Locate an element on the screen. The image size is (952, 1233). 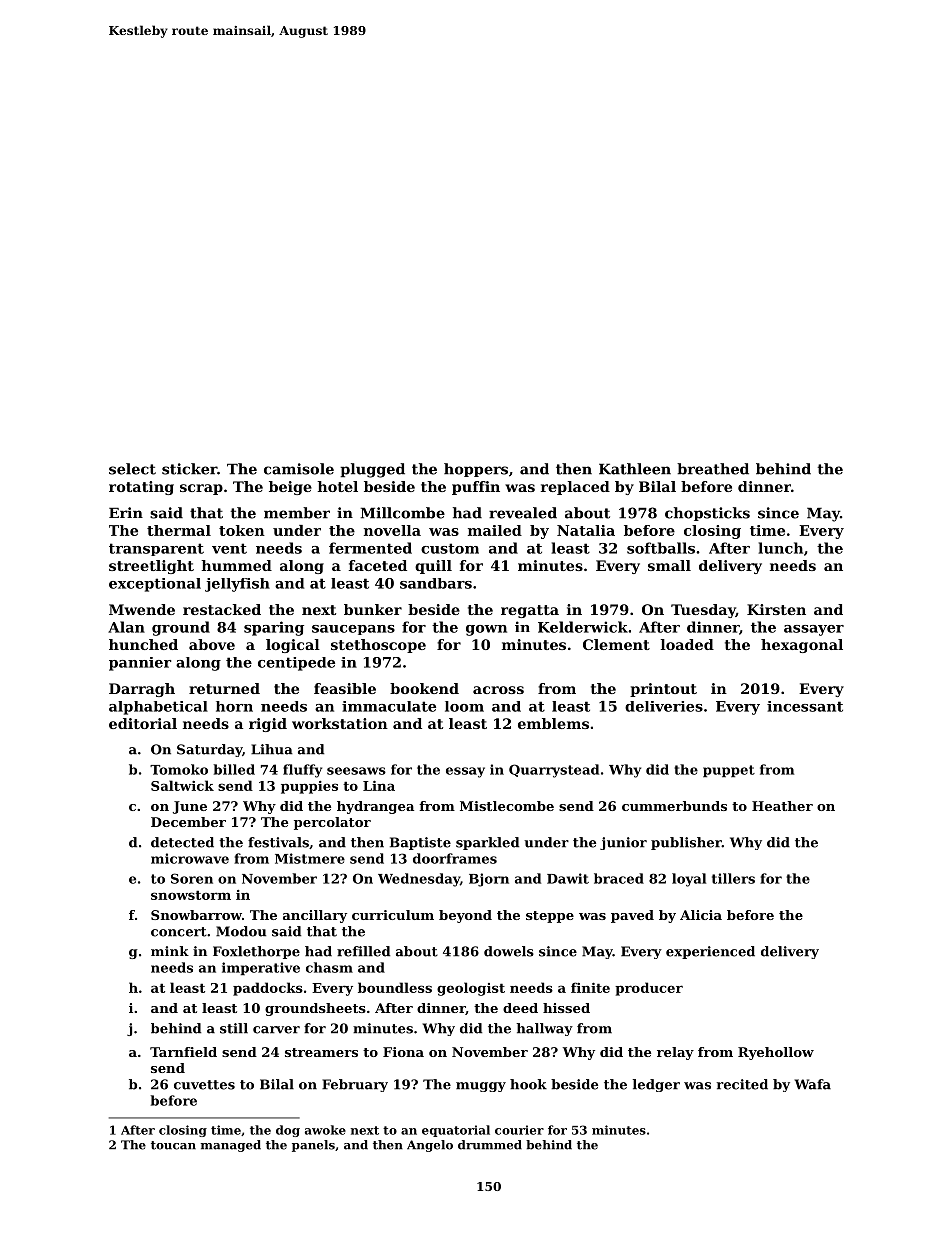
editorial is located at coordinates (143, 723).
